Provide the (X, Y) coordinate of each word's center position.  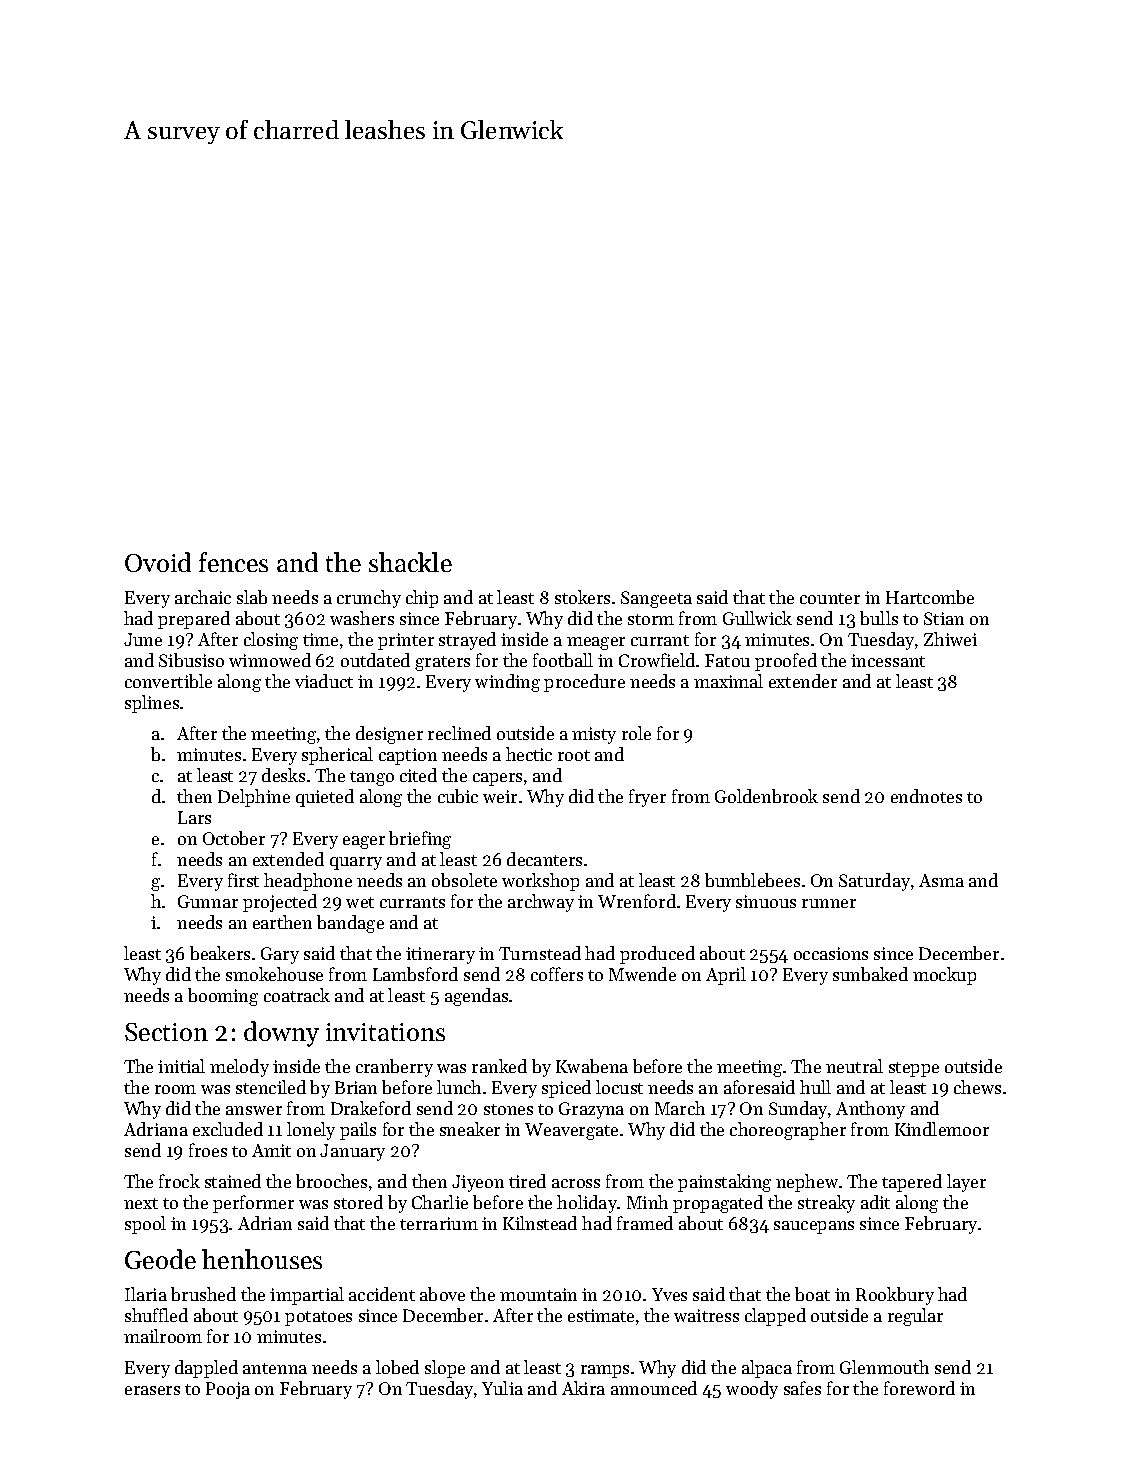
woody (752, 1390)
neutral (854, 1066)
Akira (583, 1388)
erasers (152, 1390)
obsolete (464, 880)
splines (152, 704)
